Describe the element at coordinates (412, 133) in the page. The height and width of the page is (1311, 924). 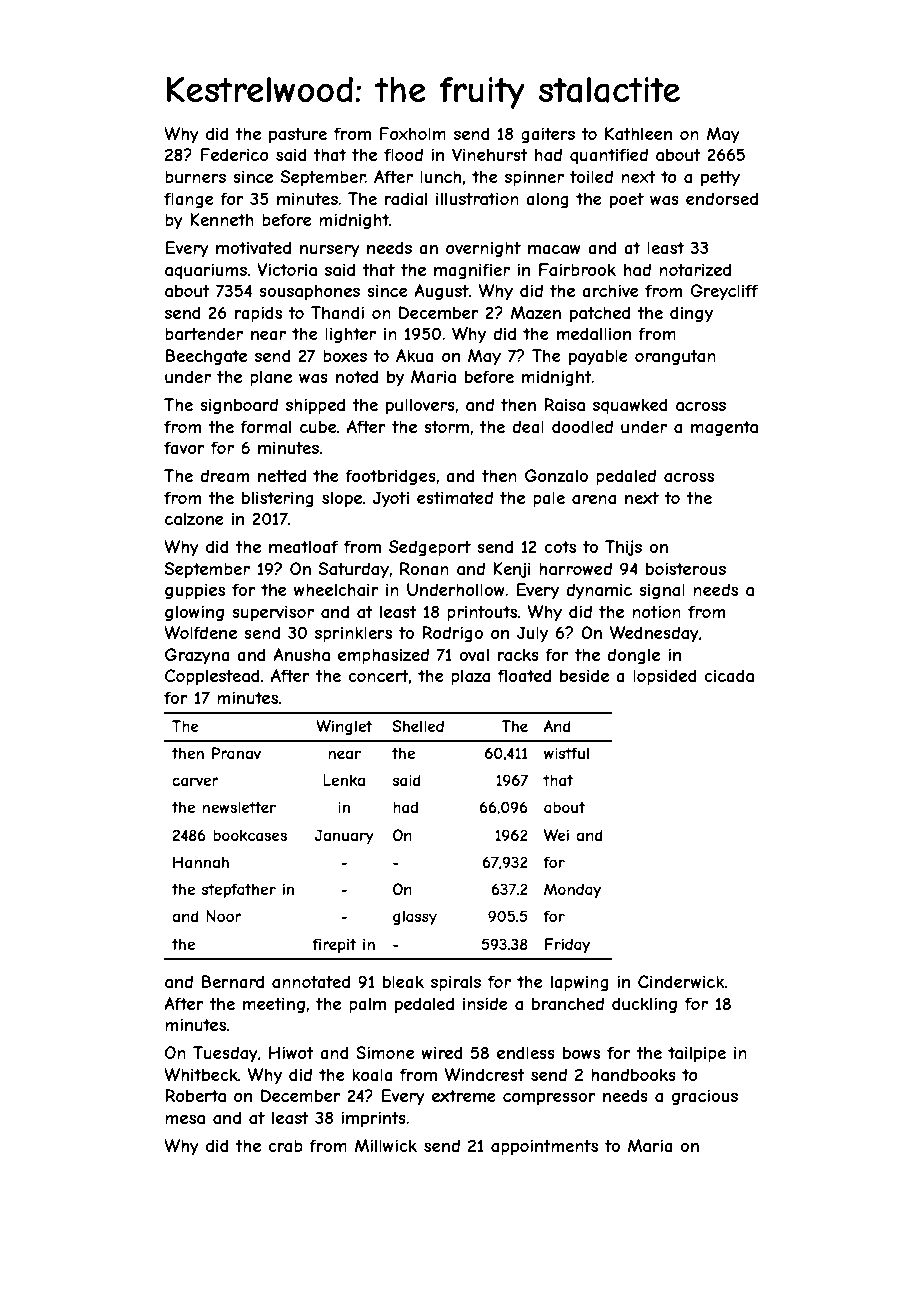
I see `Foxholm` at that location.
